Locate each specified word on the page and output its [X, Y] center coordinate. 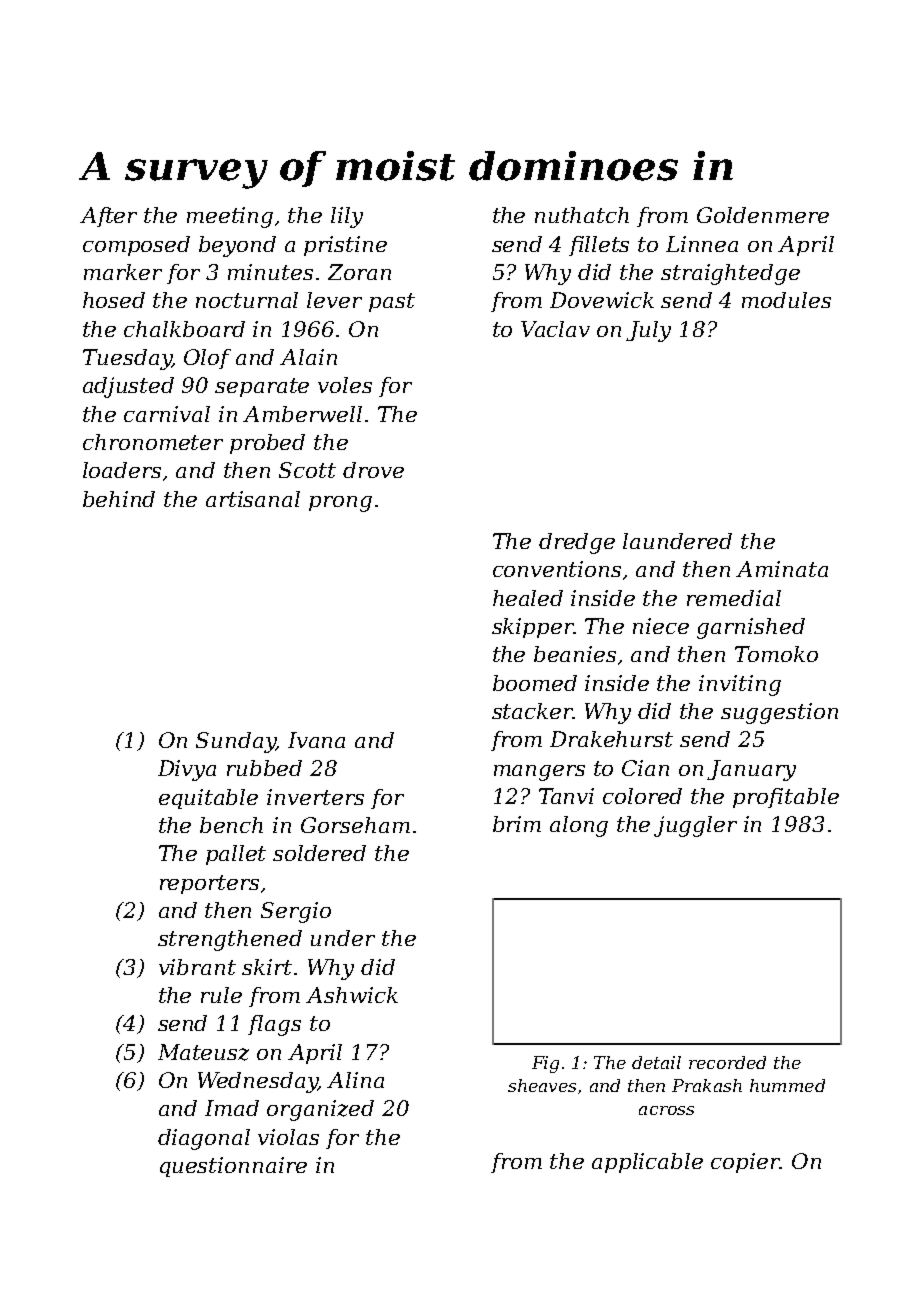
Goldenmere [763, 215]
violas [288, 1137]
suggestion [779, 713]
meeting [230, 217]
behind [119, 499]
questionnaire [233, 1167]
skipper [533, 628]
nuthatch [582, 215]
